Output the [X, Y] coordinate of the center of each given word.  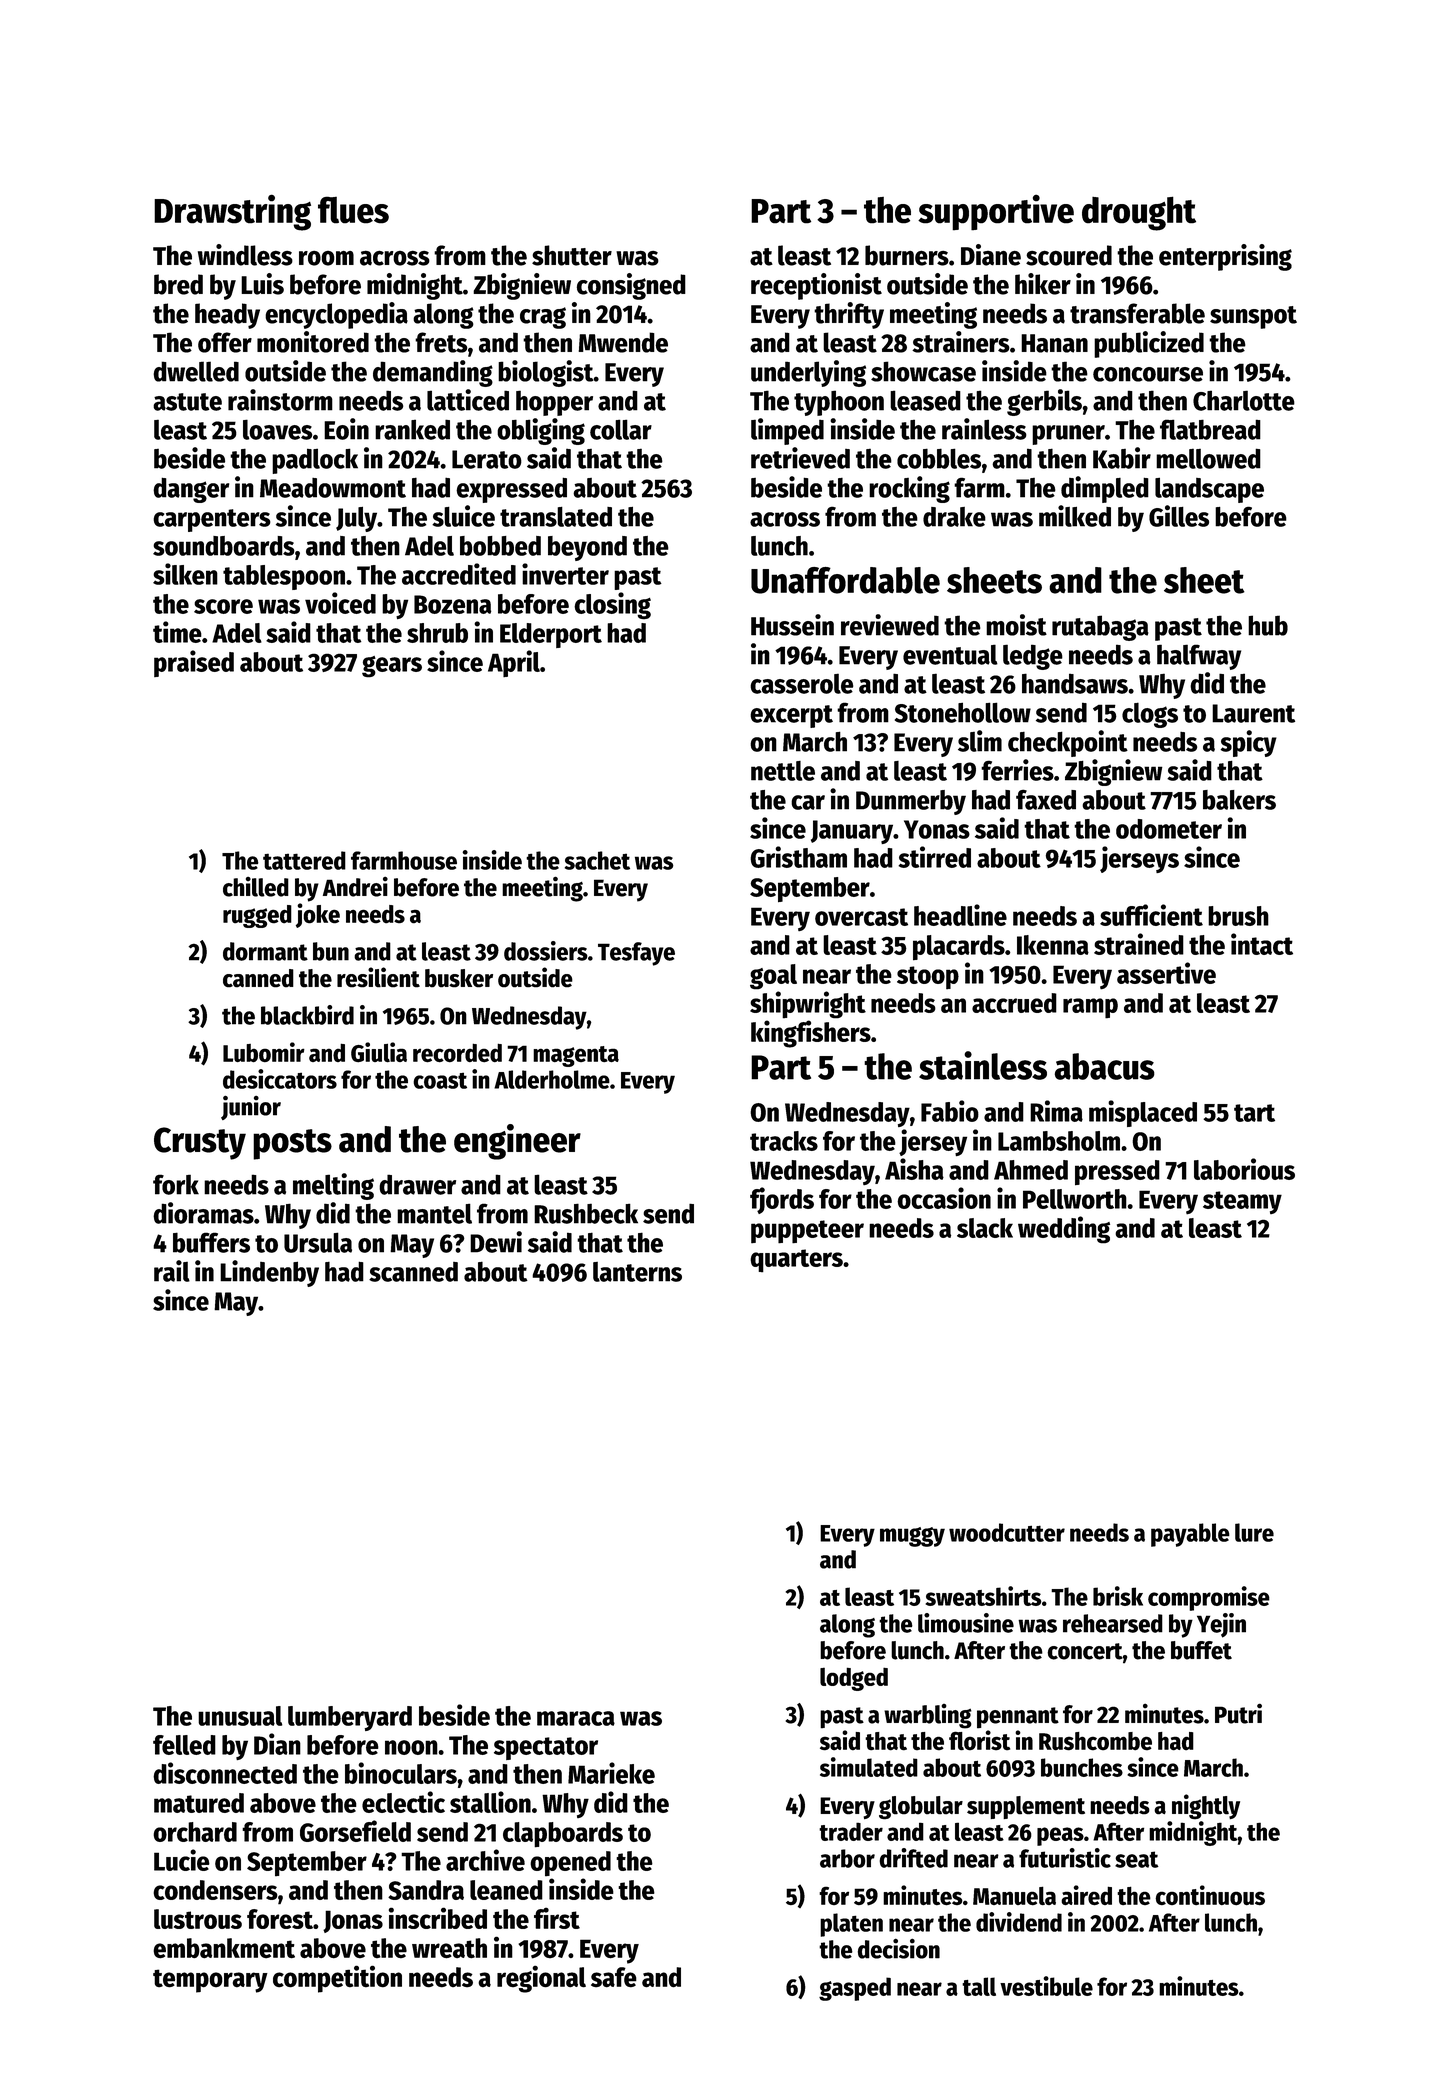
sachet [597, 860]
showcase [923, 371]
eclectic [403, 1802]
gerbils [1044, 402]
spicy [1248, 743]
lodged [854, 1679]
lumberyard [350, 1718]
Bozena [452, 604]
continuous [1210, 1895]
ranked [412, 429]
